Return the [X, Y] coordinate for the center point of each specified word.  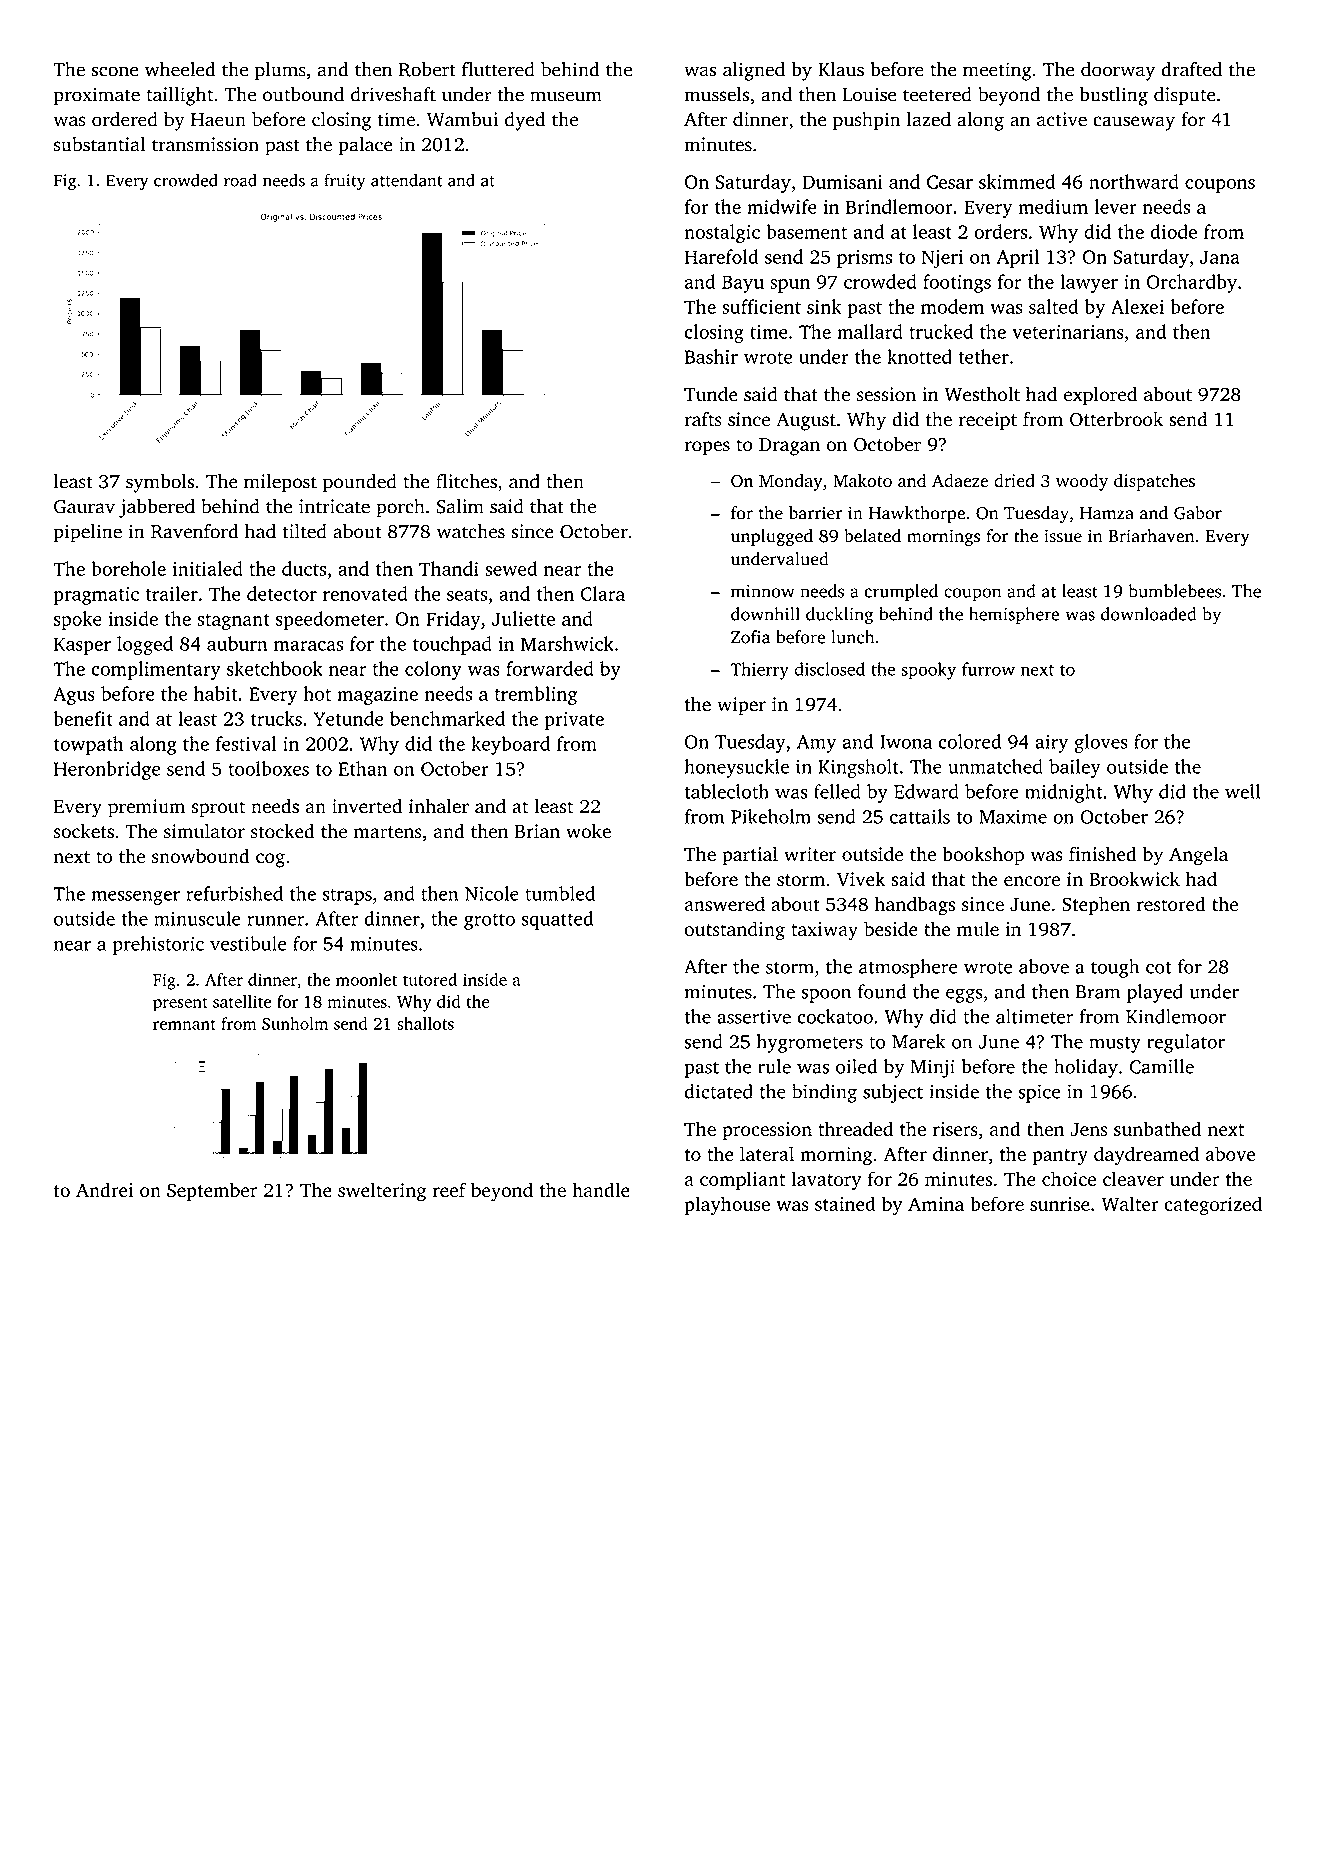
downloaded [1148, 614]
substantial [99, 144]
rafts [703, 419]
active [1062, 119]
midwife [782, 206]
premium [146, 808]
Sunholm [295, 1023]
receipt [988, 421]
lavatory [826, 1180]
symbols [160, 483]
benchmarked [447, 718]
